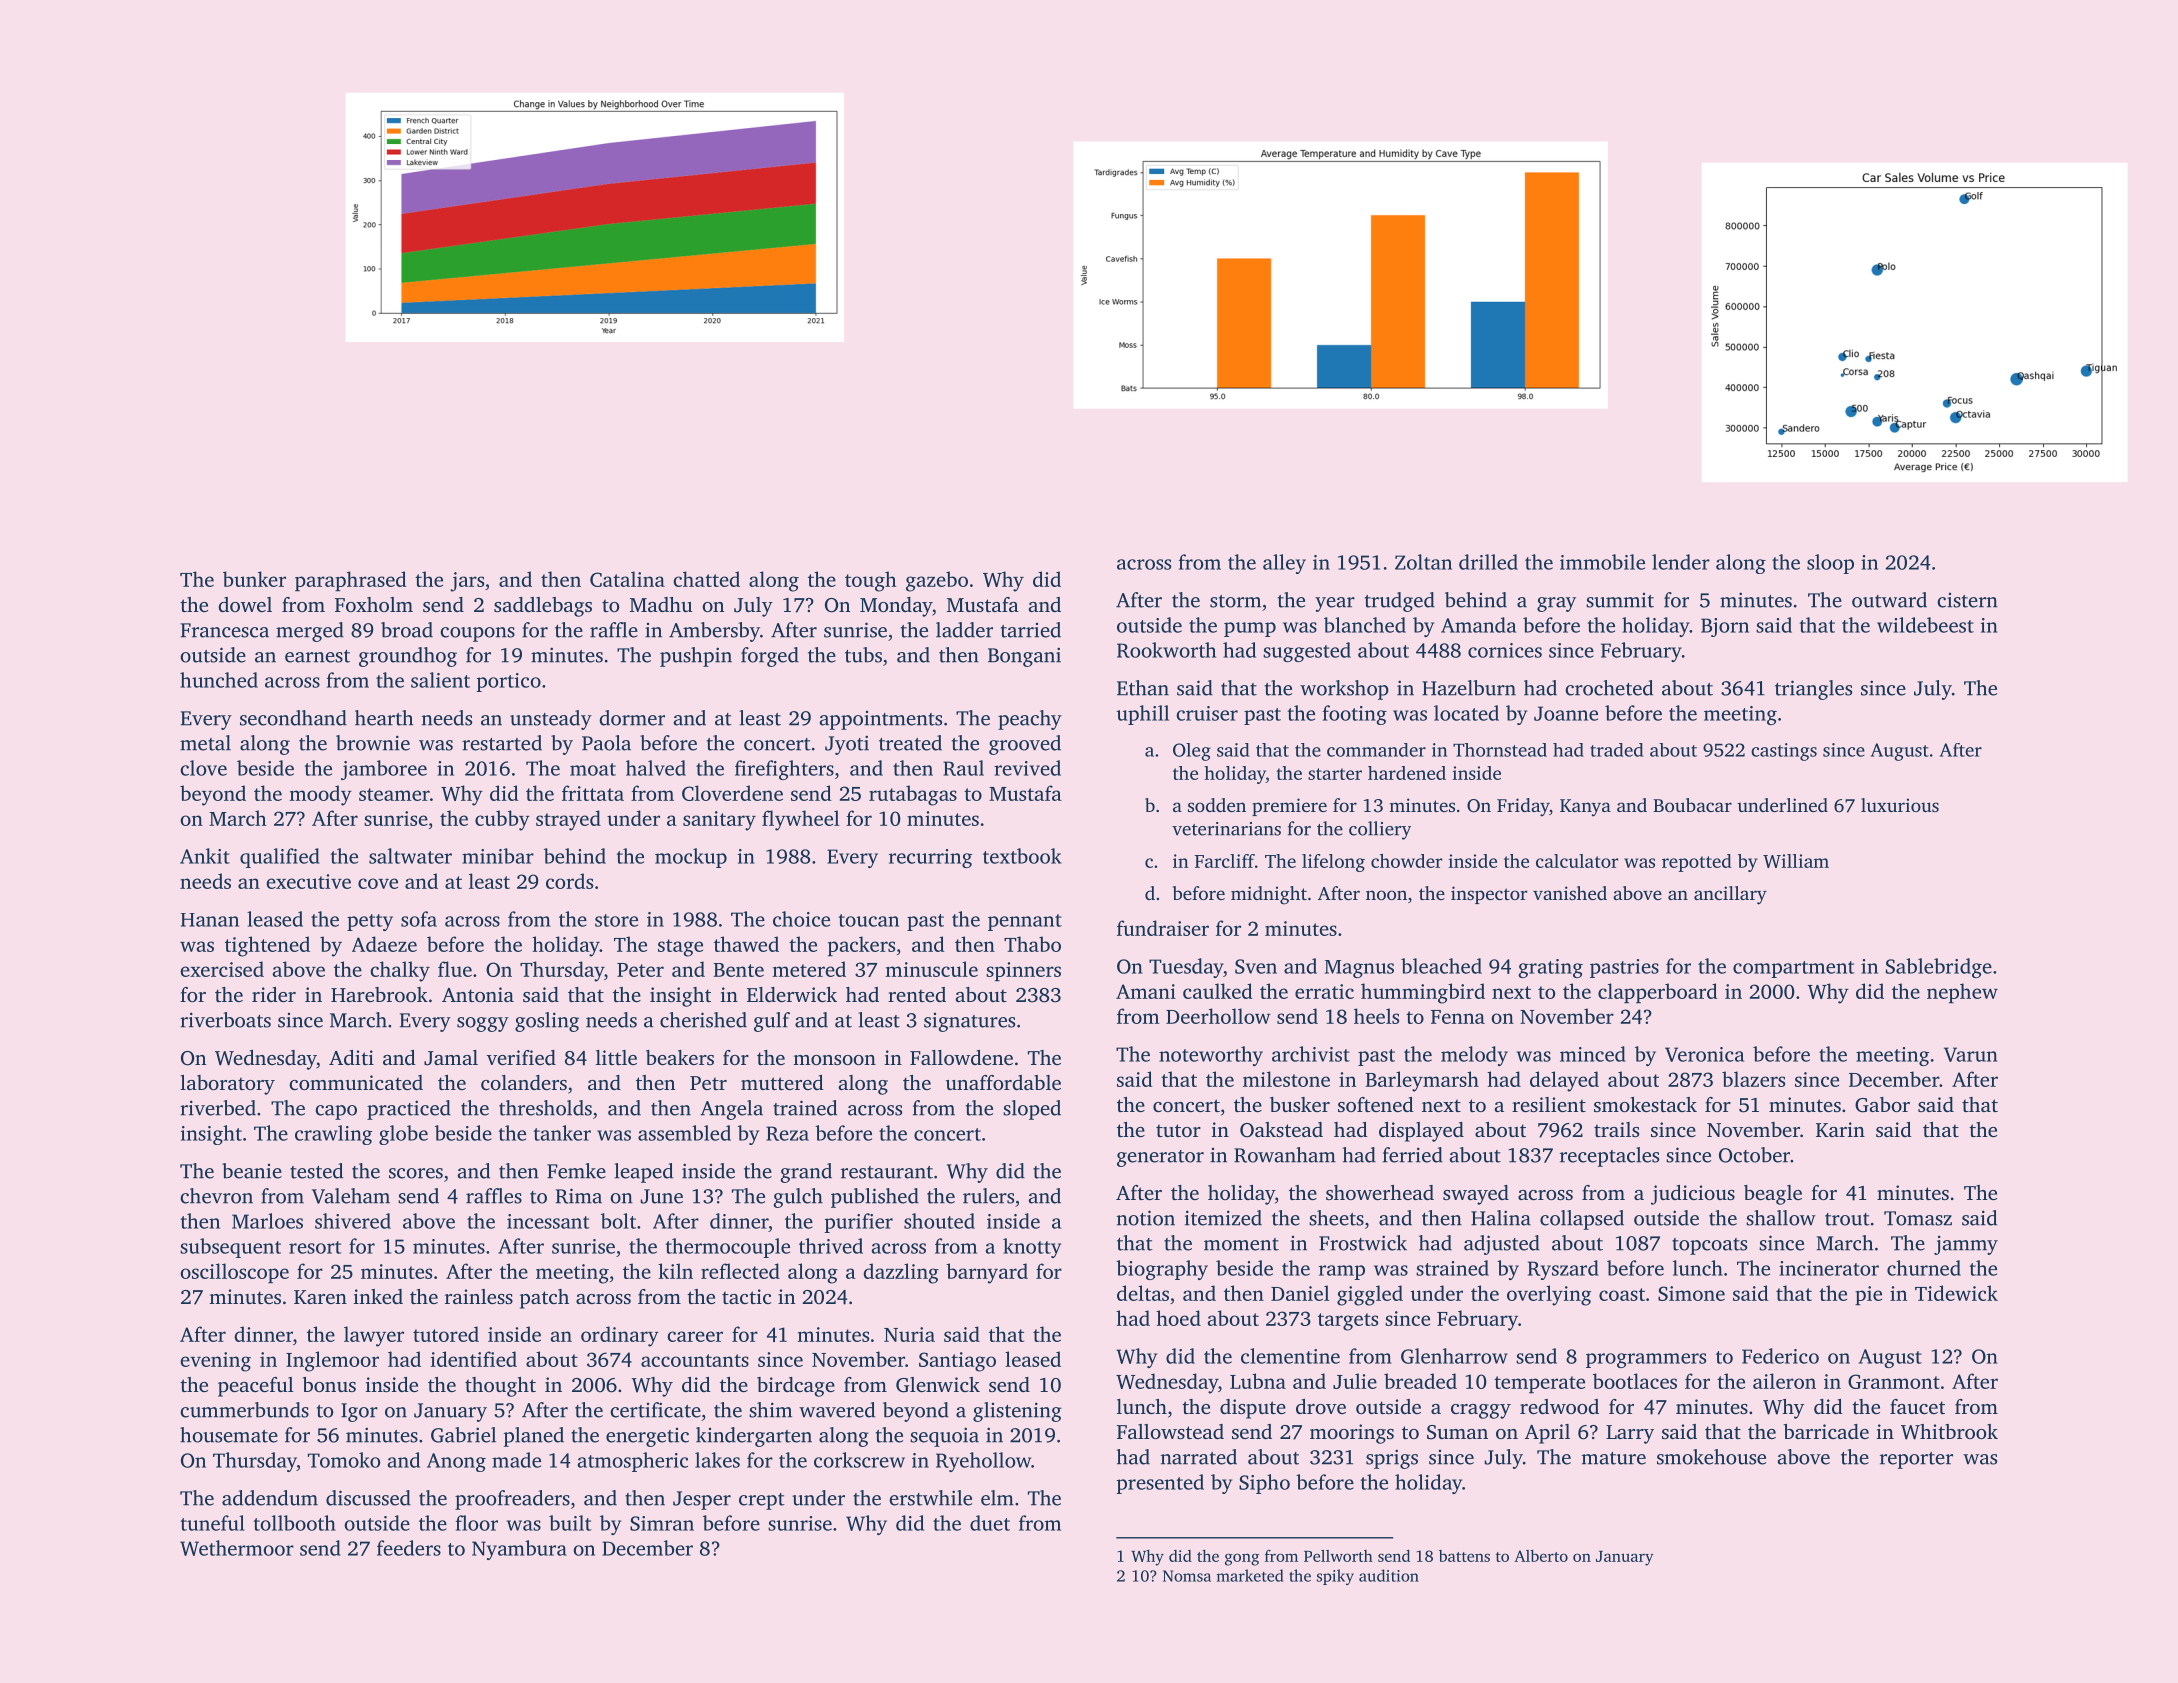  What do you see at coordinates (875, 1198) in the image?
I see `published` at bounding box center [875, 1198].
